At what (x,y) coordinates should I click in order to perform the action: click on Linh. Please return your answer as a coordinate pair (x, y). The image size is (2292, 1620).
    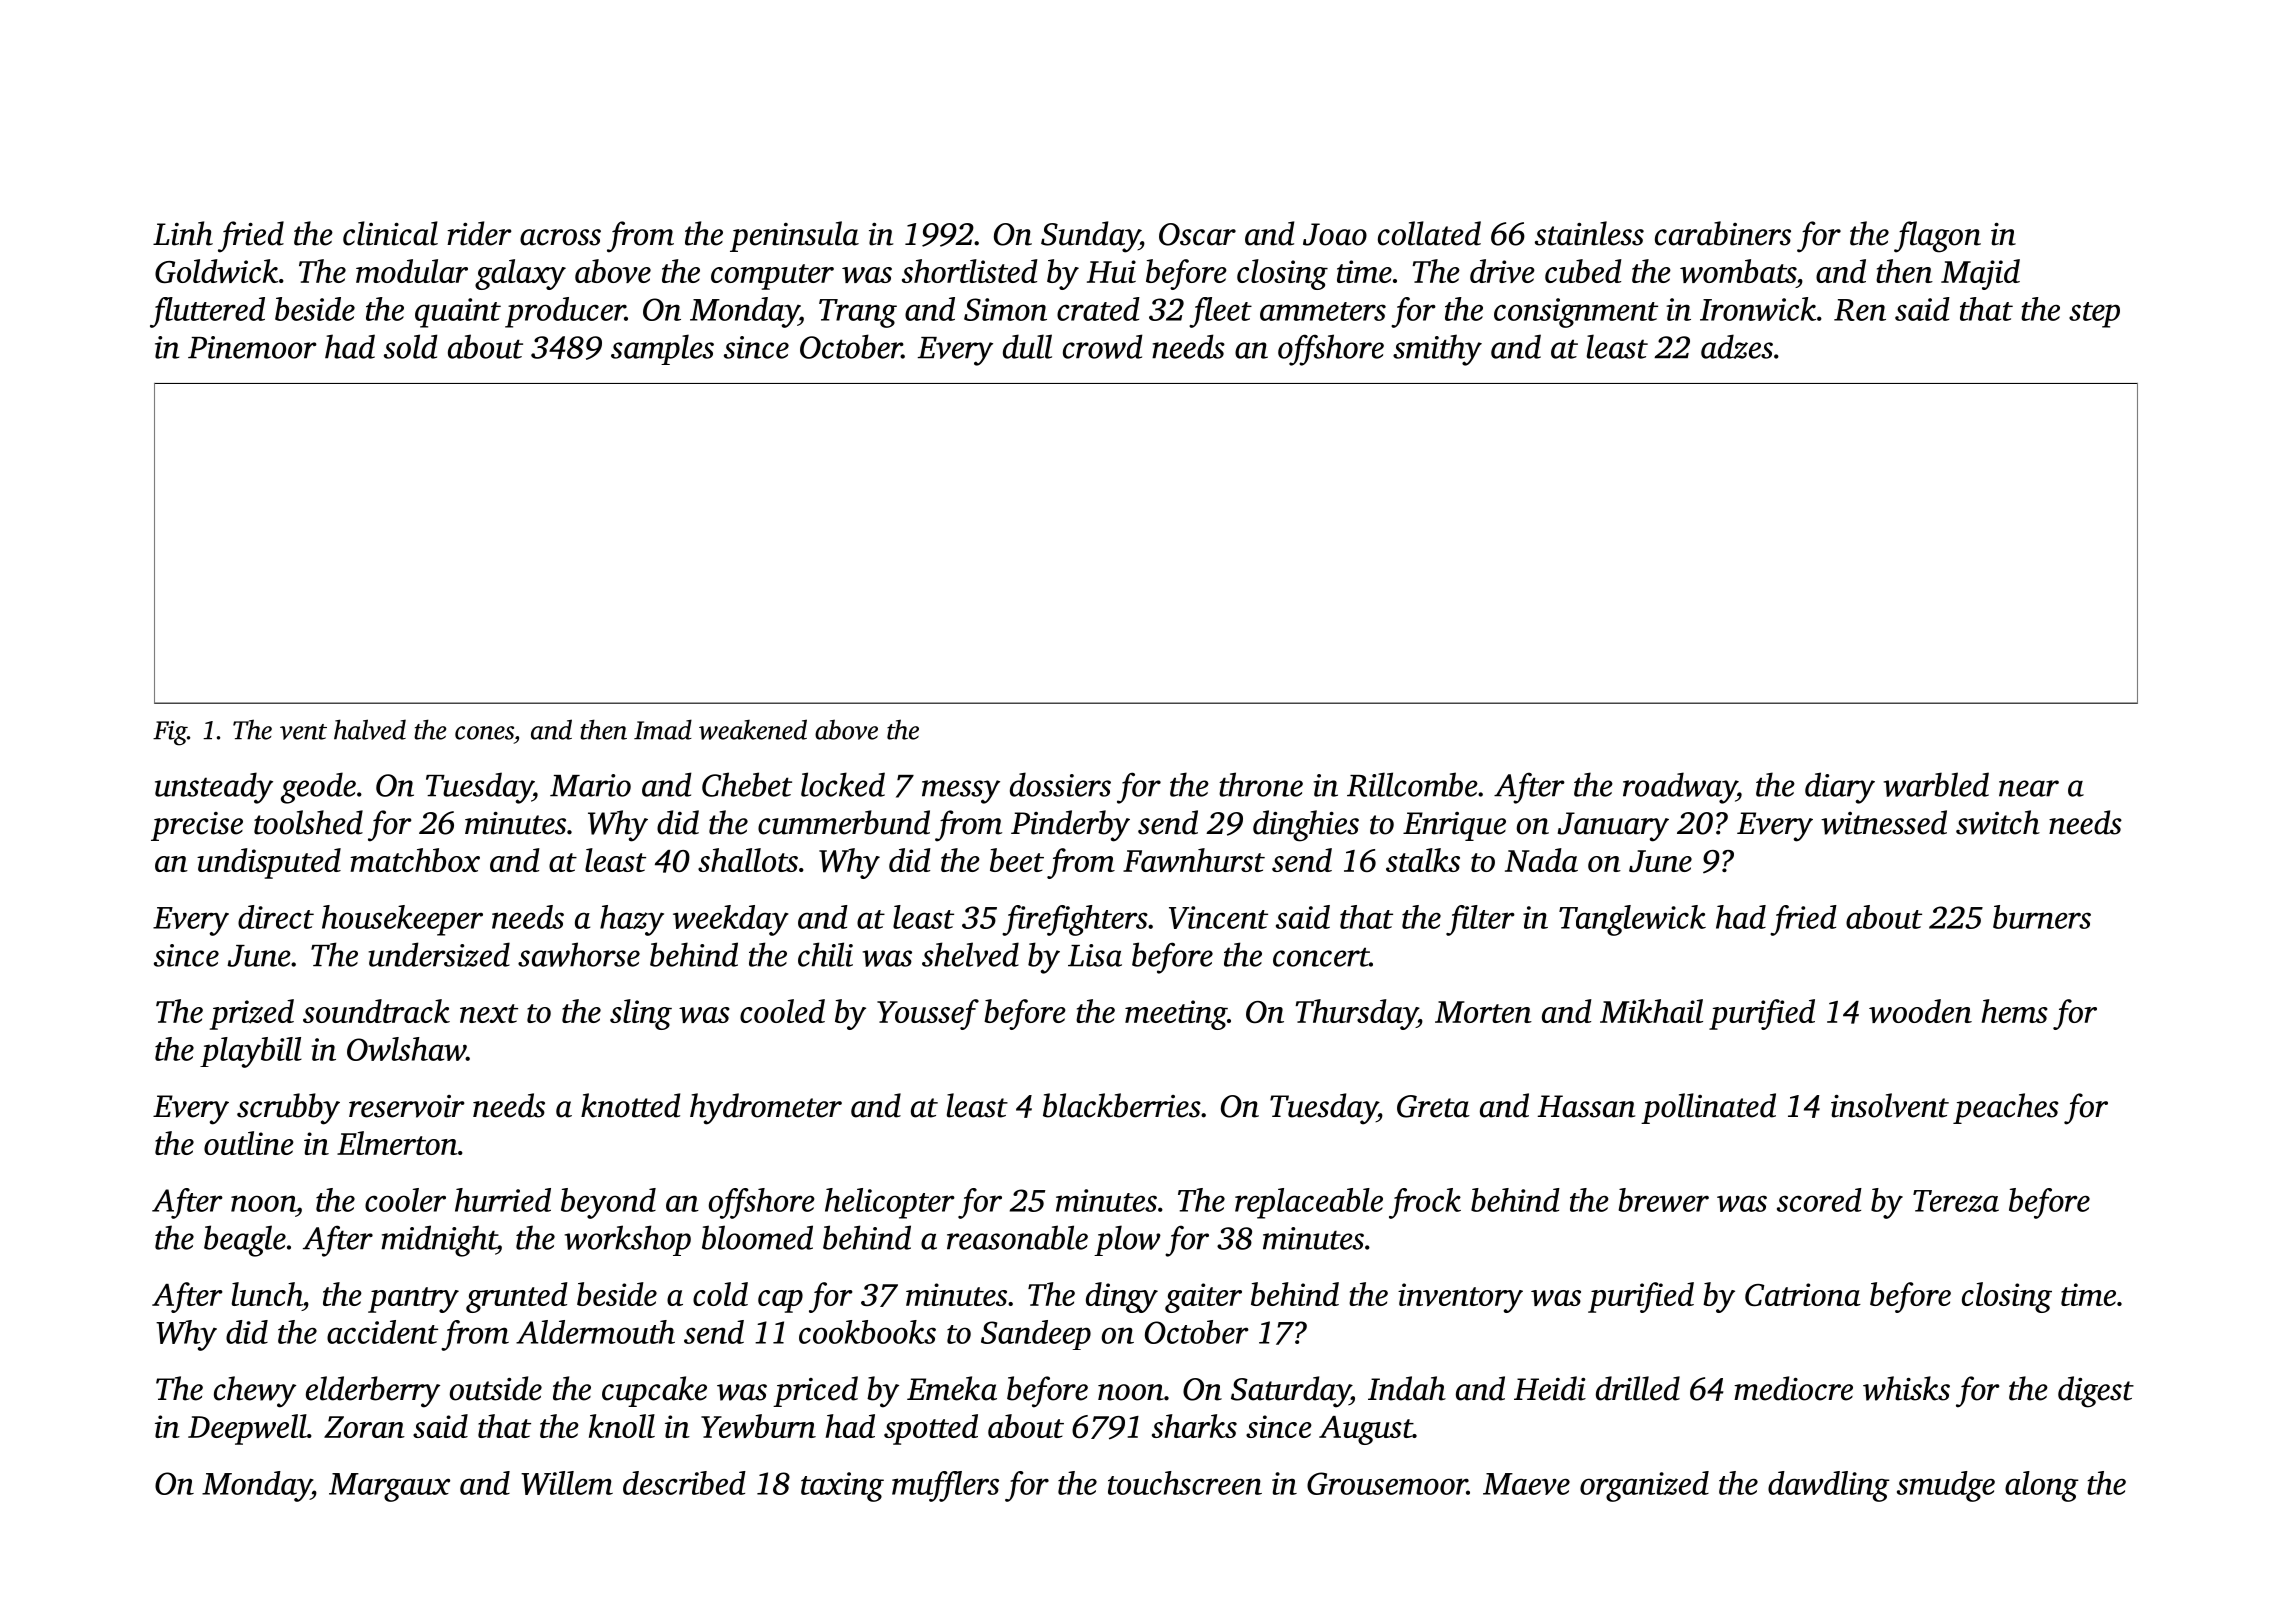
    Looking at the image, I should click on (183, 233).
